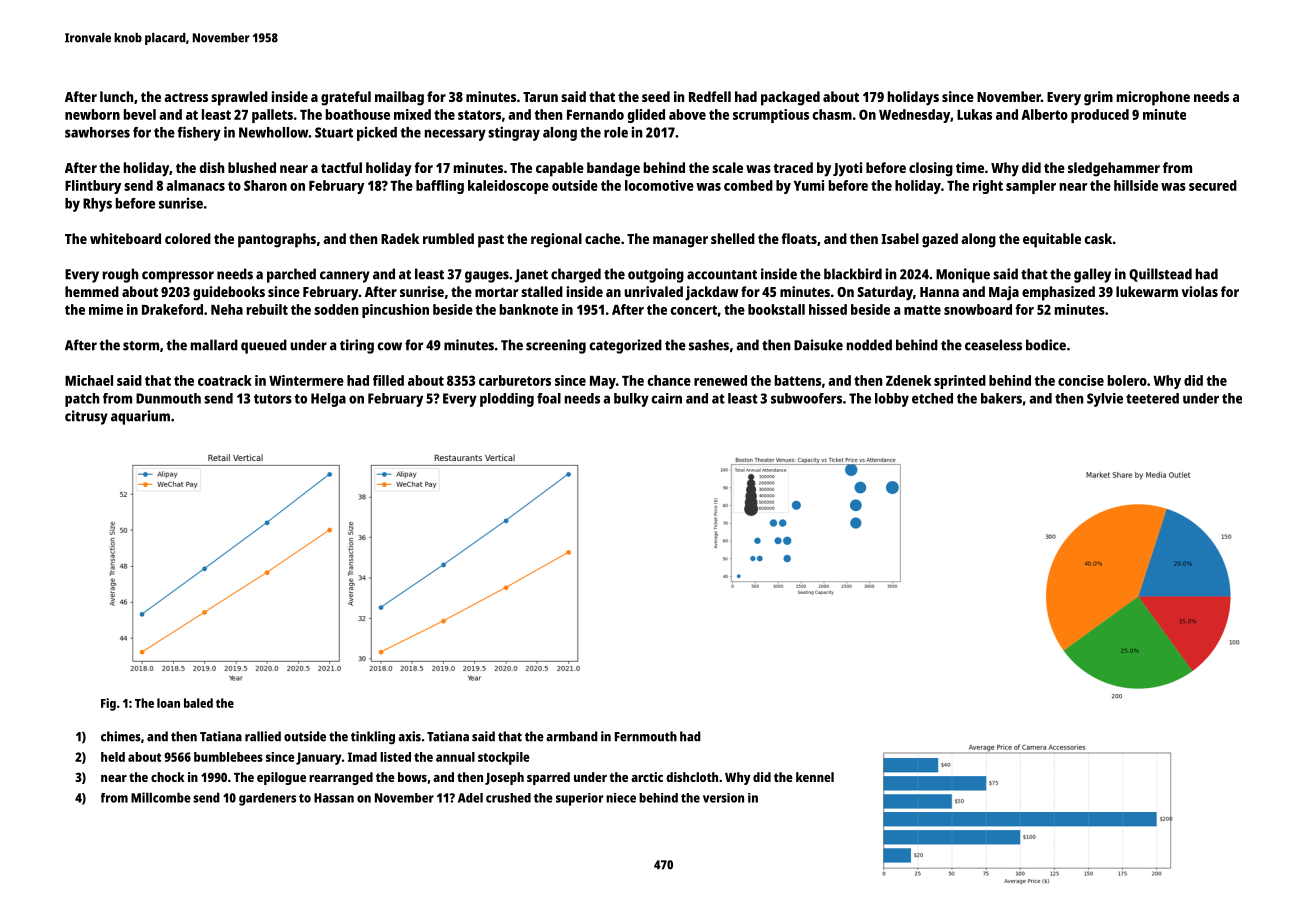 The width and height of the image is (1308, 924). Describe the element at coordinates (89, 380) in the image. I see `Michael` at that location.
